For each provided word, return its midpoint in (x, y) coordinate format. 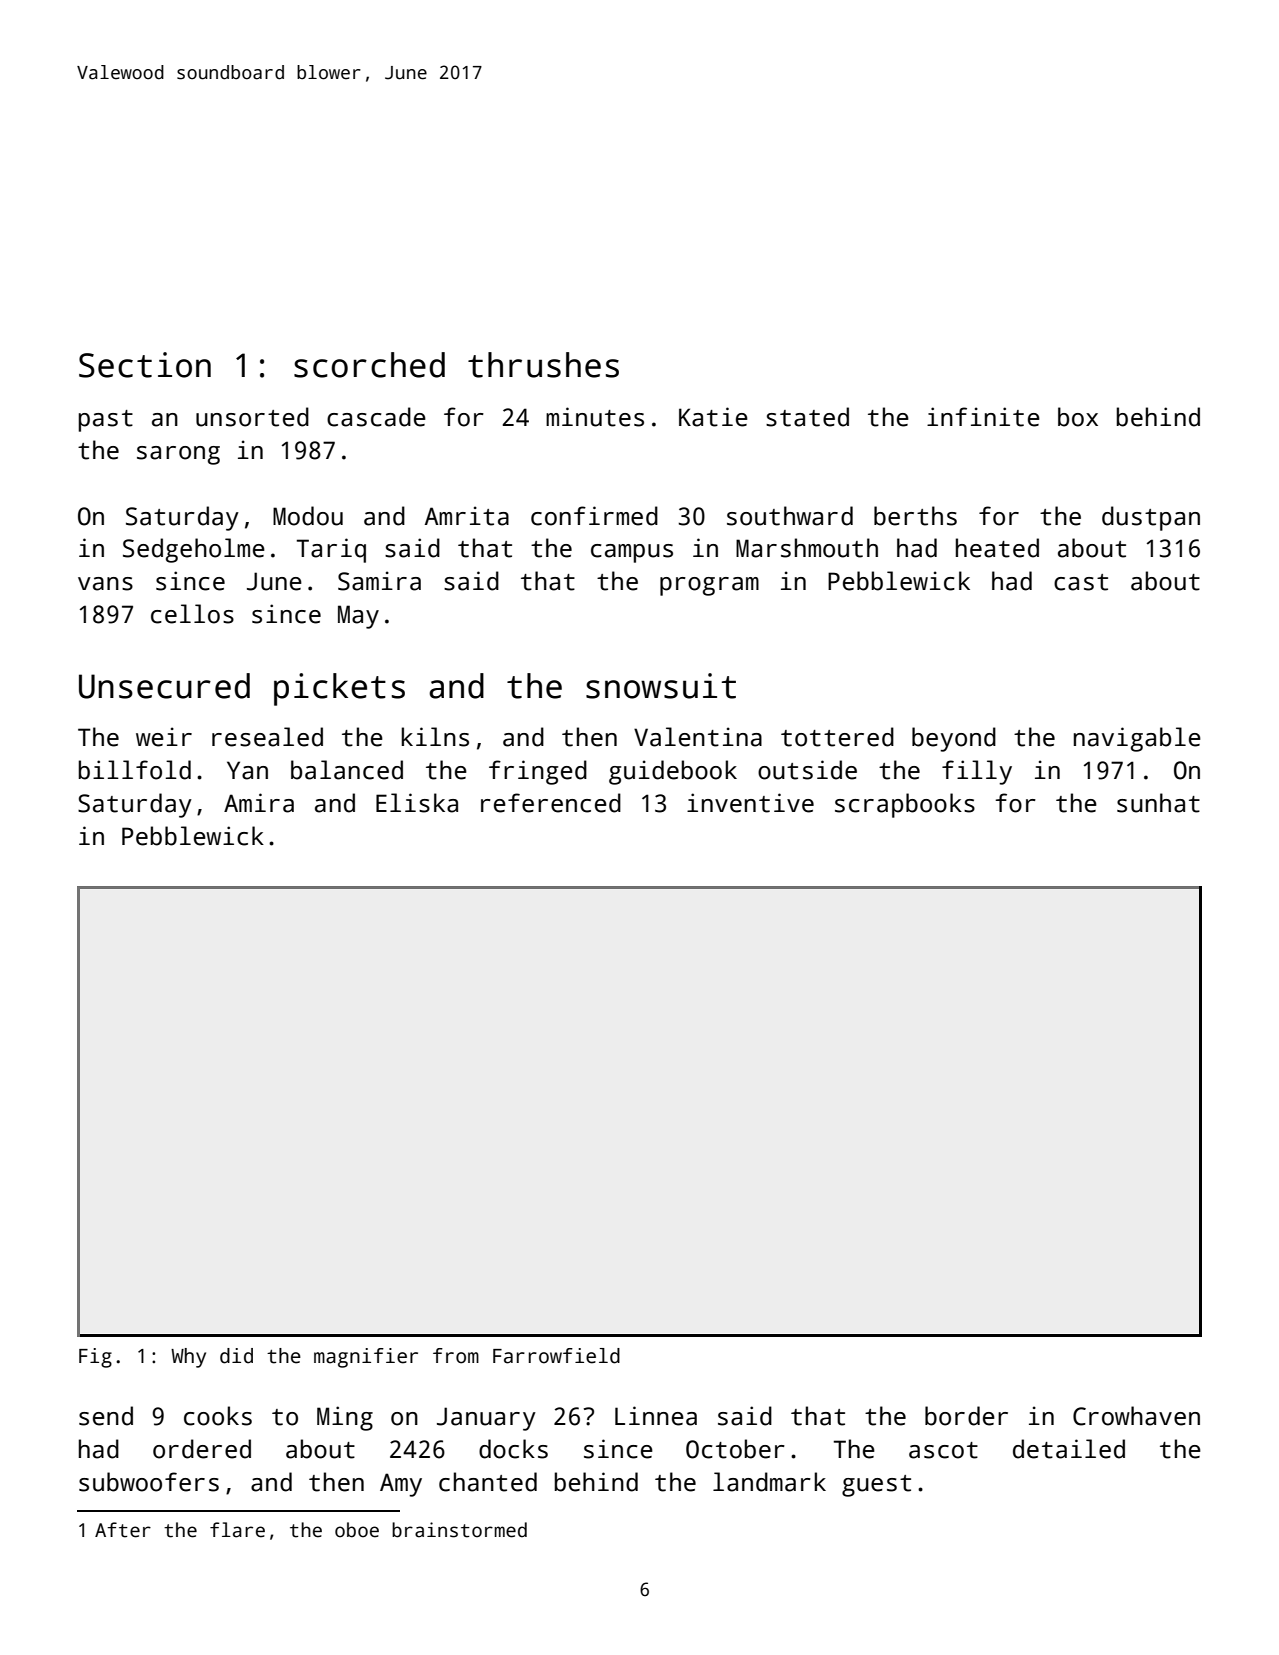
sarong (178, 455)
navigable (1137, 739)
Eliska (417, 803)
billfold (135, 770)
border (966, 1416)
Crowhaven (1136, 1416)
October (735, 1449)
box (1078, 417)
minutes (595, 417)
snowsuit (661, 686)
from (456, 1356)
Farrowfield (556, 1356)
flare (237, 1530)
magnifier (366, 1358)
